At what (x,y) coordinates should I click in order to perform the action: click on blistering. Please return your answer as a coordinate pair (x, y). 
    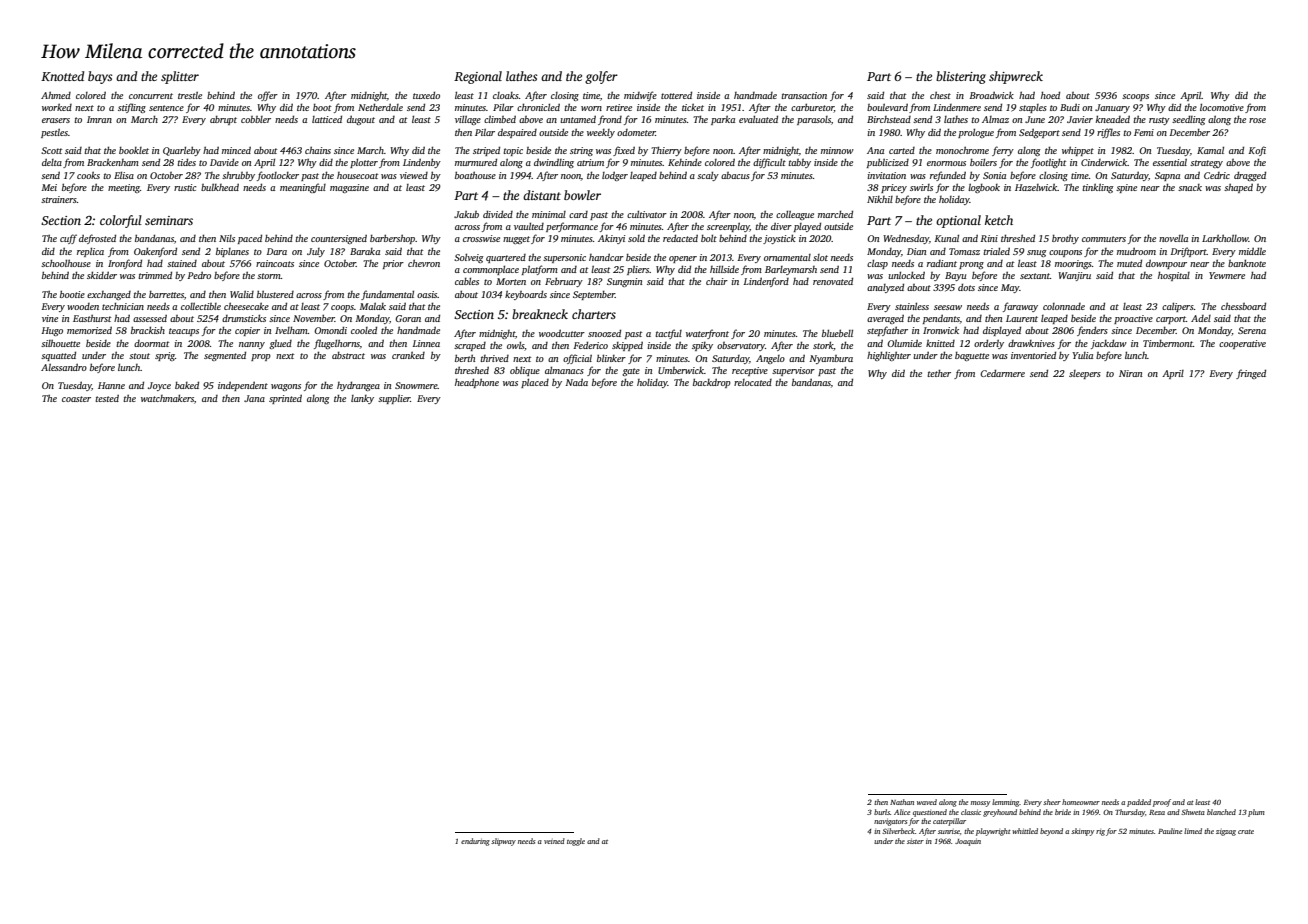
    Looking at the image, I should click on (961, 77).
